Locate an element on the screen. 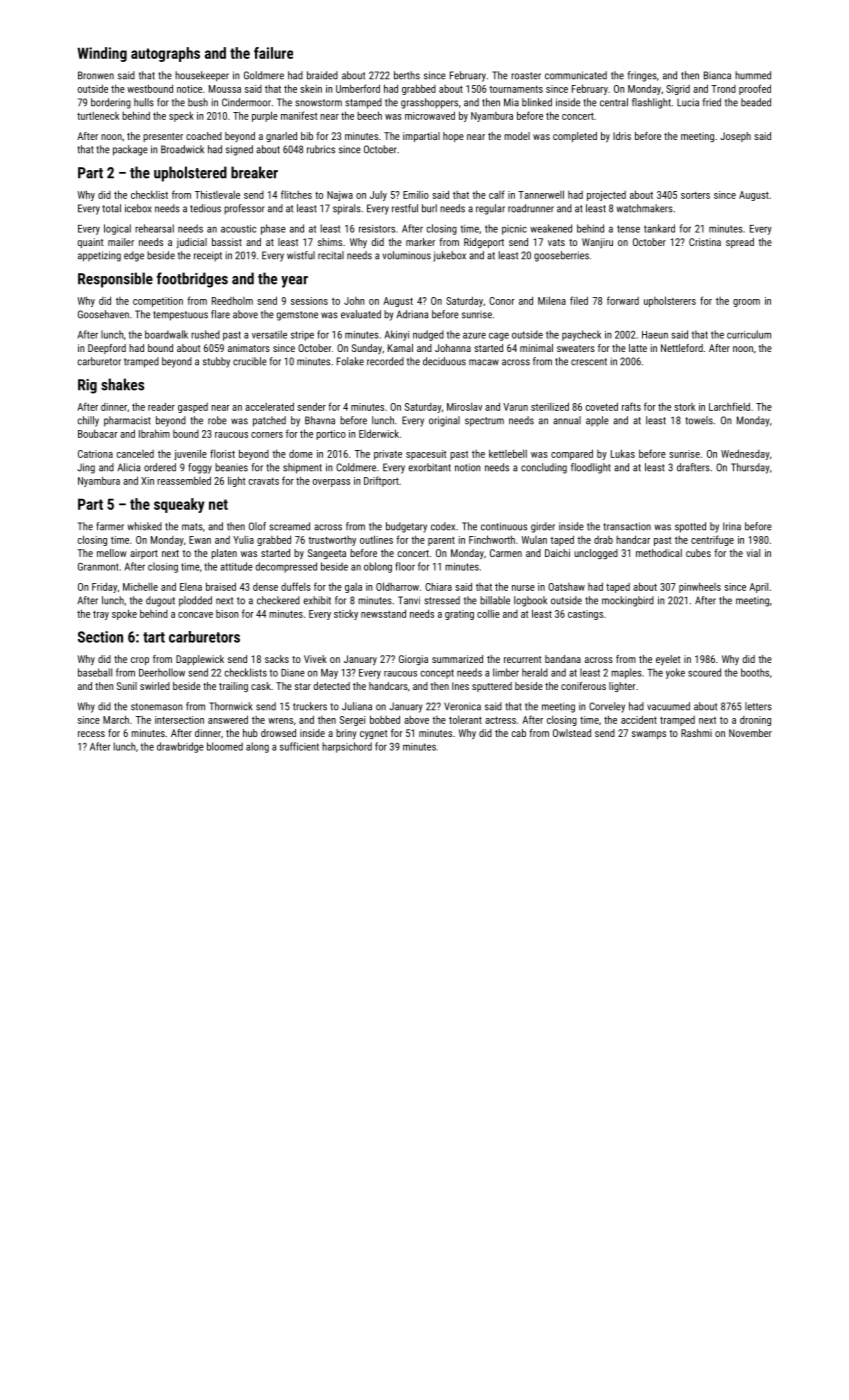 This screenshot has width=849, height=1400. Thursday is located at coordinates (750, 468).
